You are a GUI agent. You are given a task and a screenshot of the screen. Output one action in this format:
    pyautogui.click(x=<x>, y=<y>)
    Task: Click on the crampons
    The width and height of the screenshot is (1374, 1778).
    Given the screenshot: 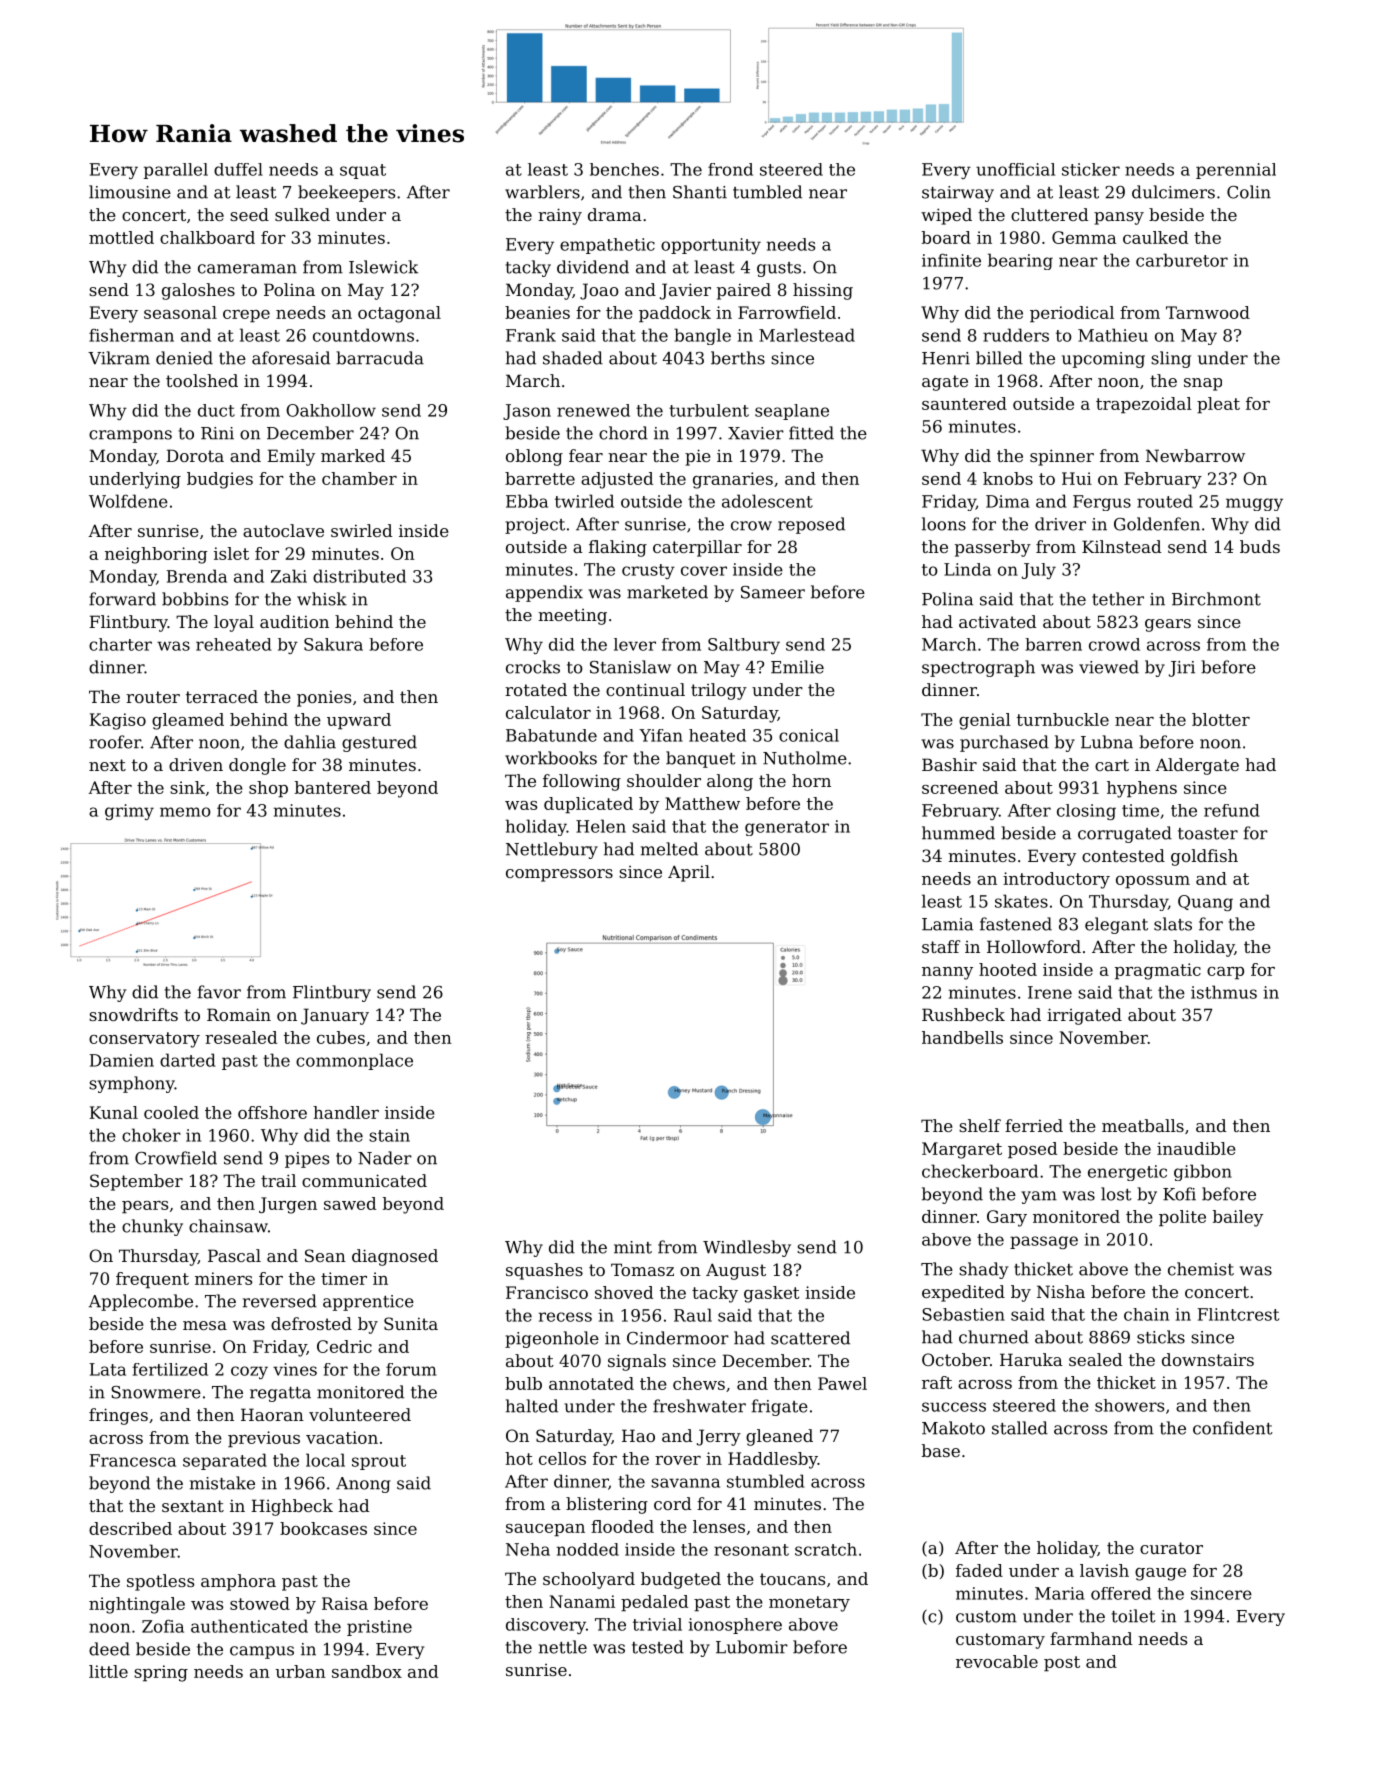 What is the action you would take?
    pyautogui.click(x=130, y=436)
